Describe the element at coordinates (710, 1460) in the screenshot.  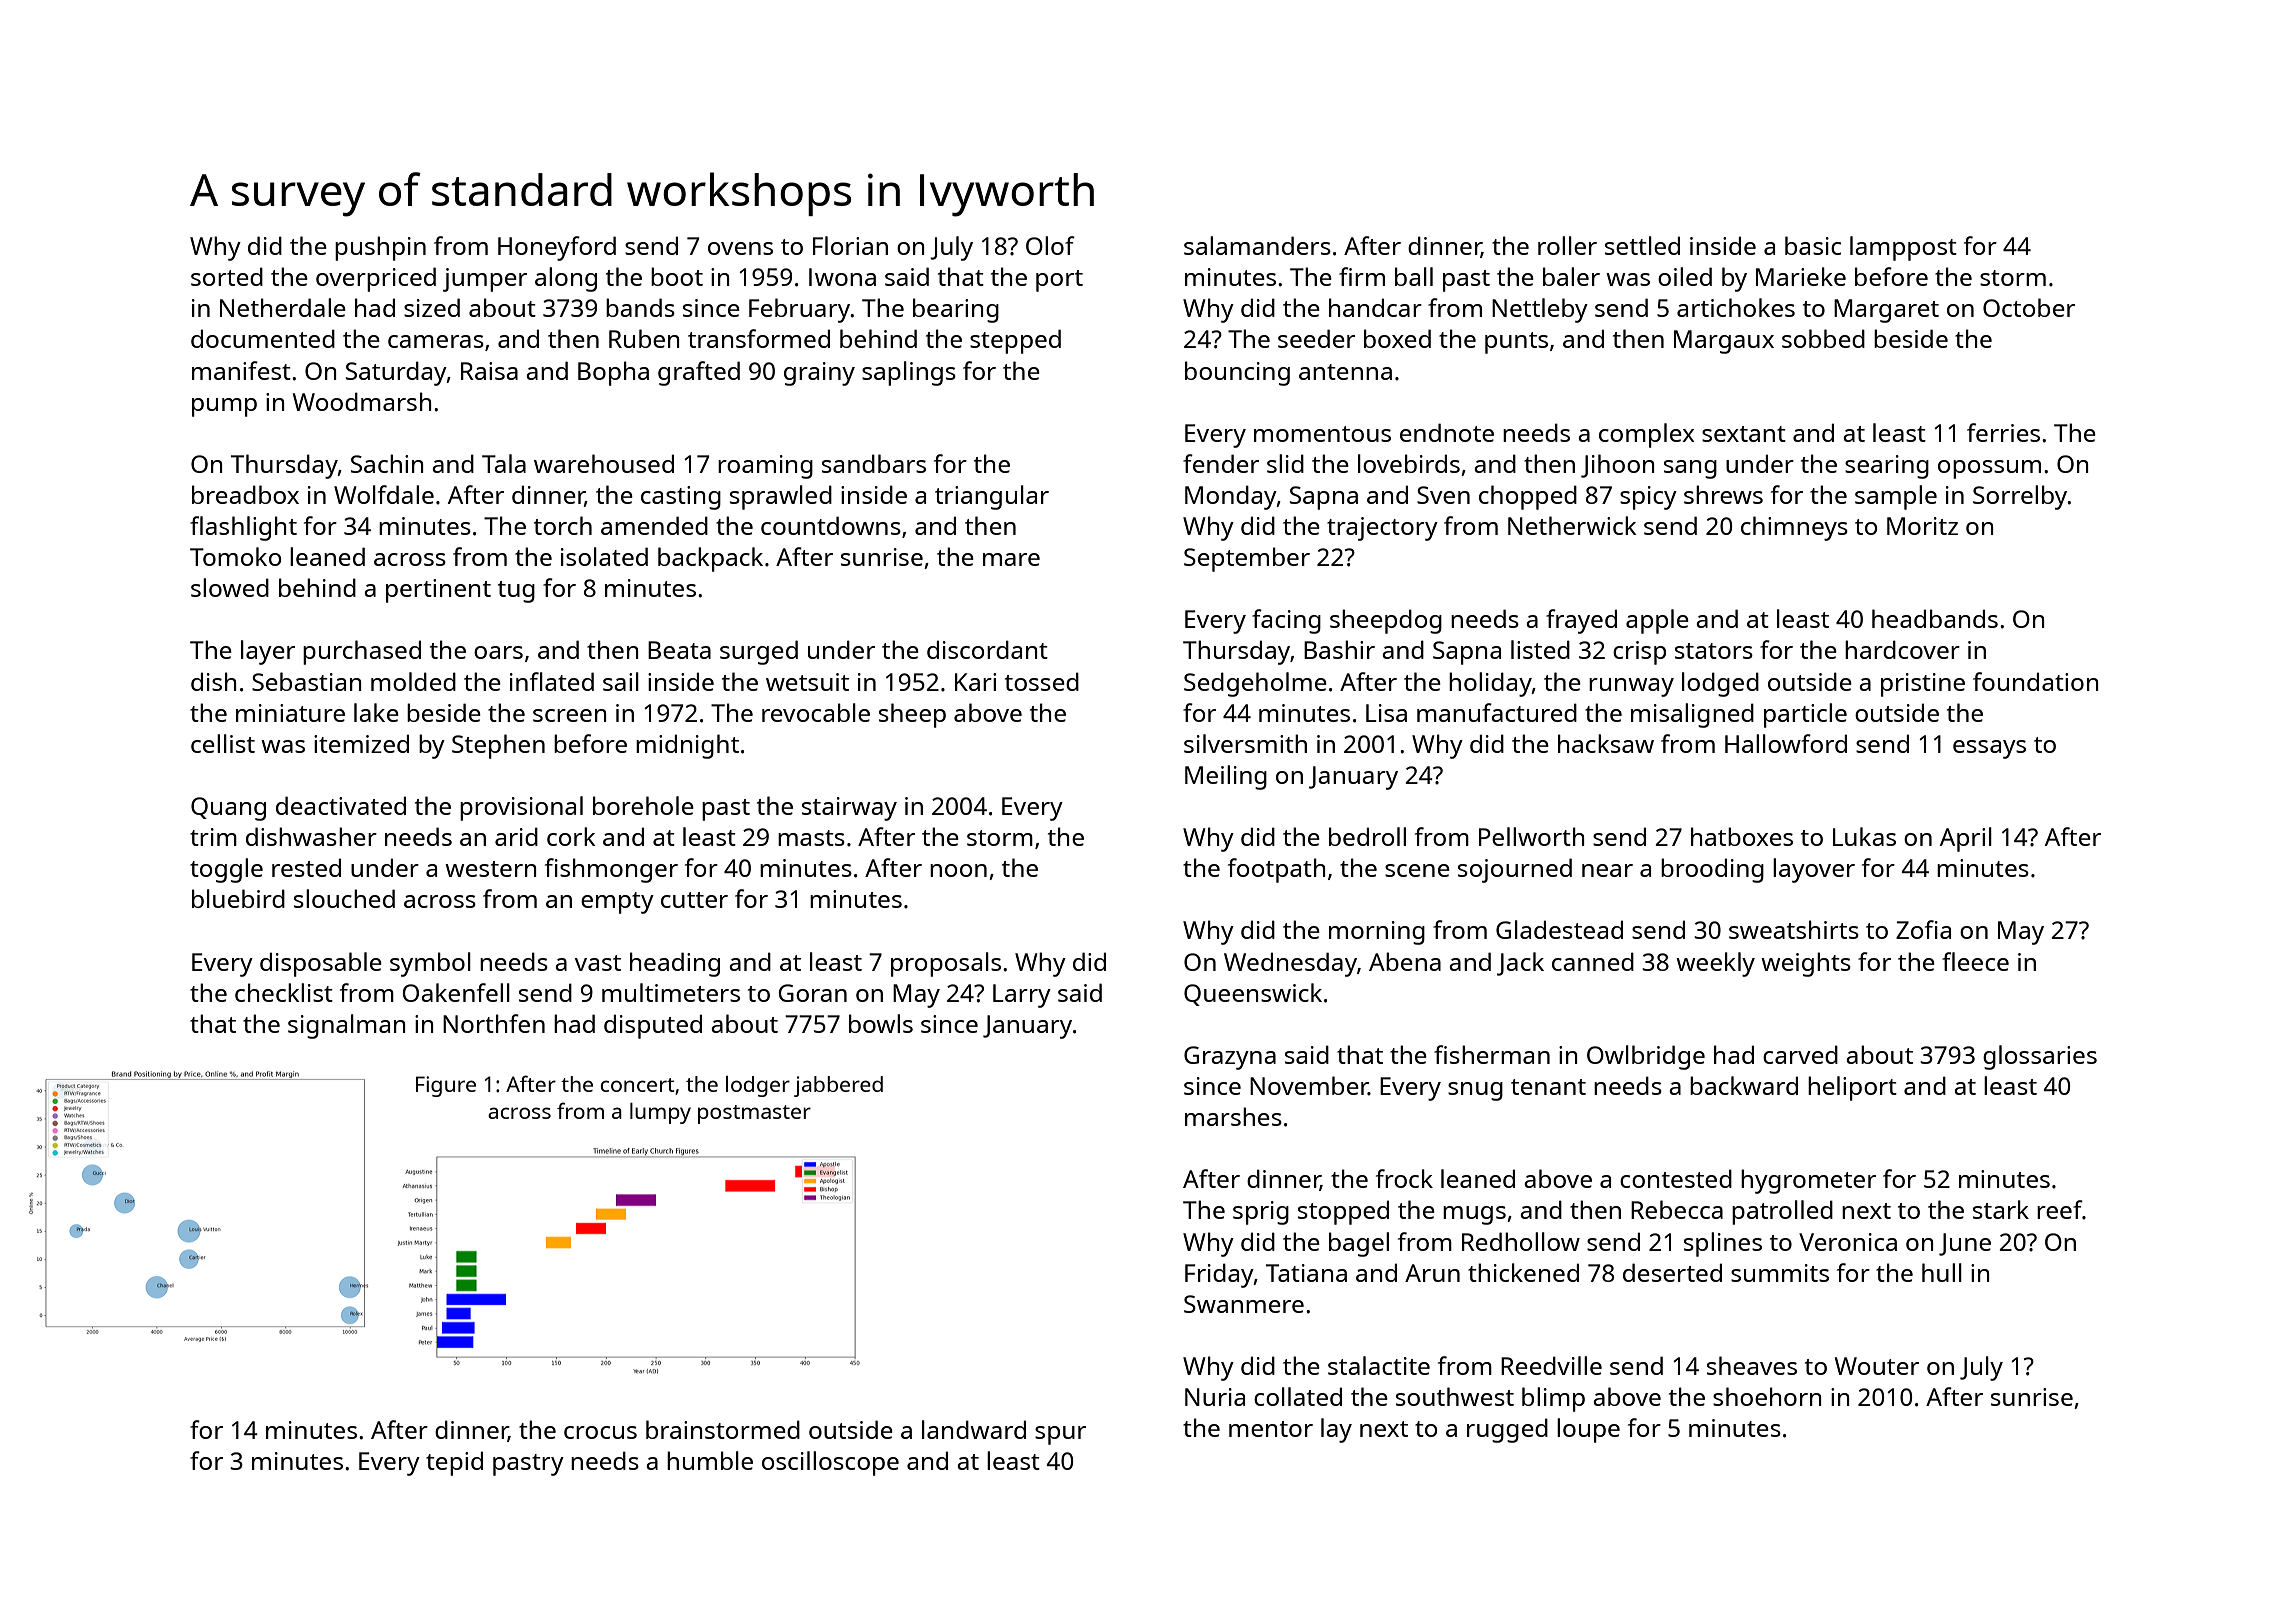
I see `humble` at that location.
